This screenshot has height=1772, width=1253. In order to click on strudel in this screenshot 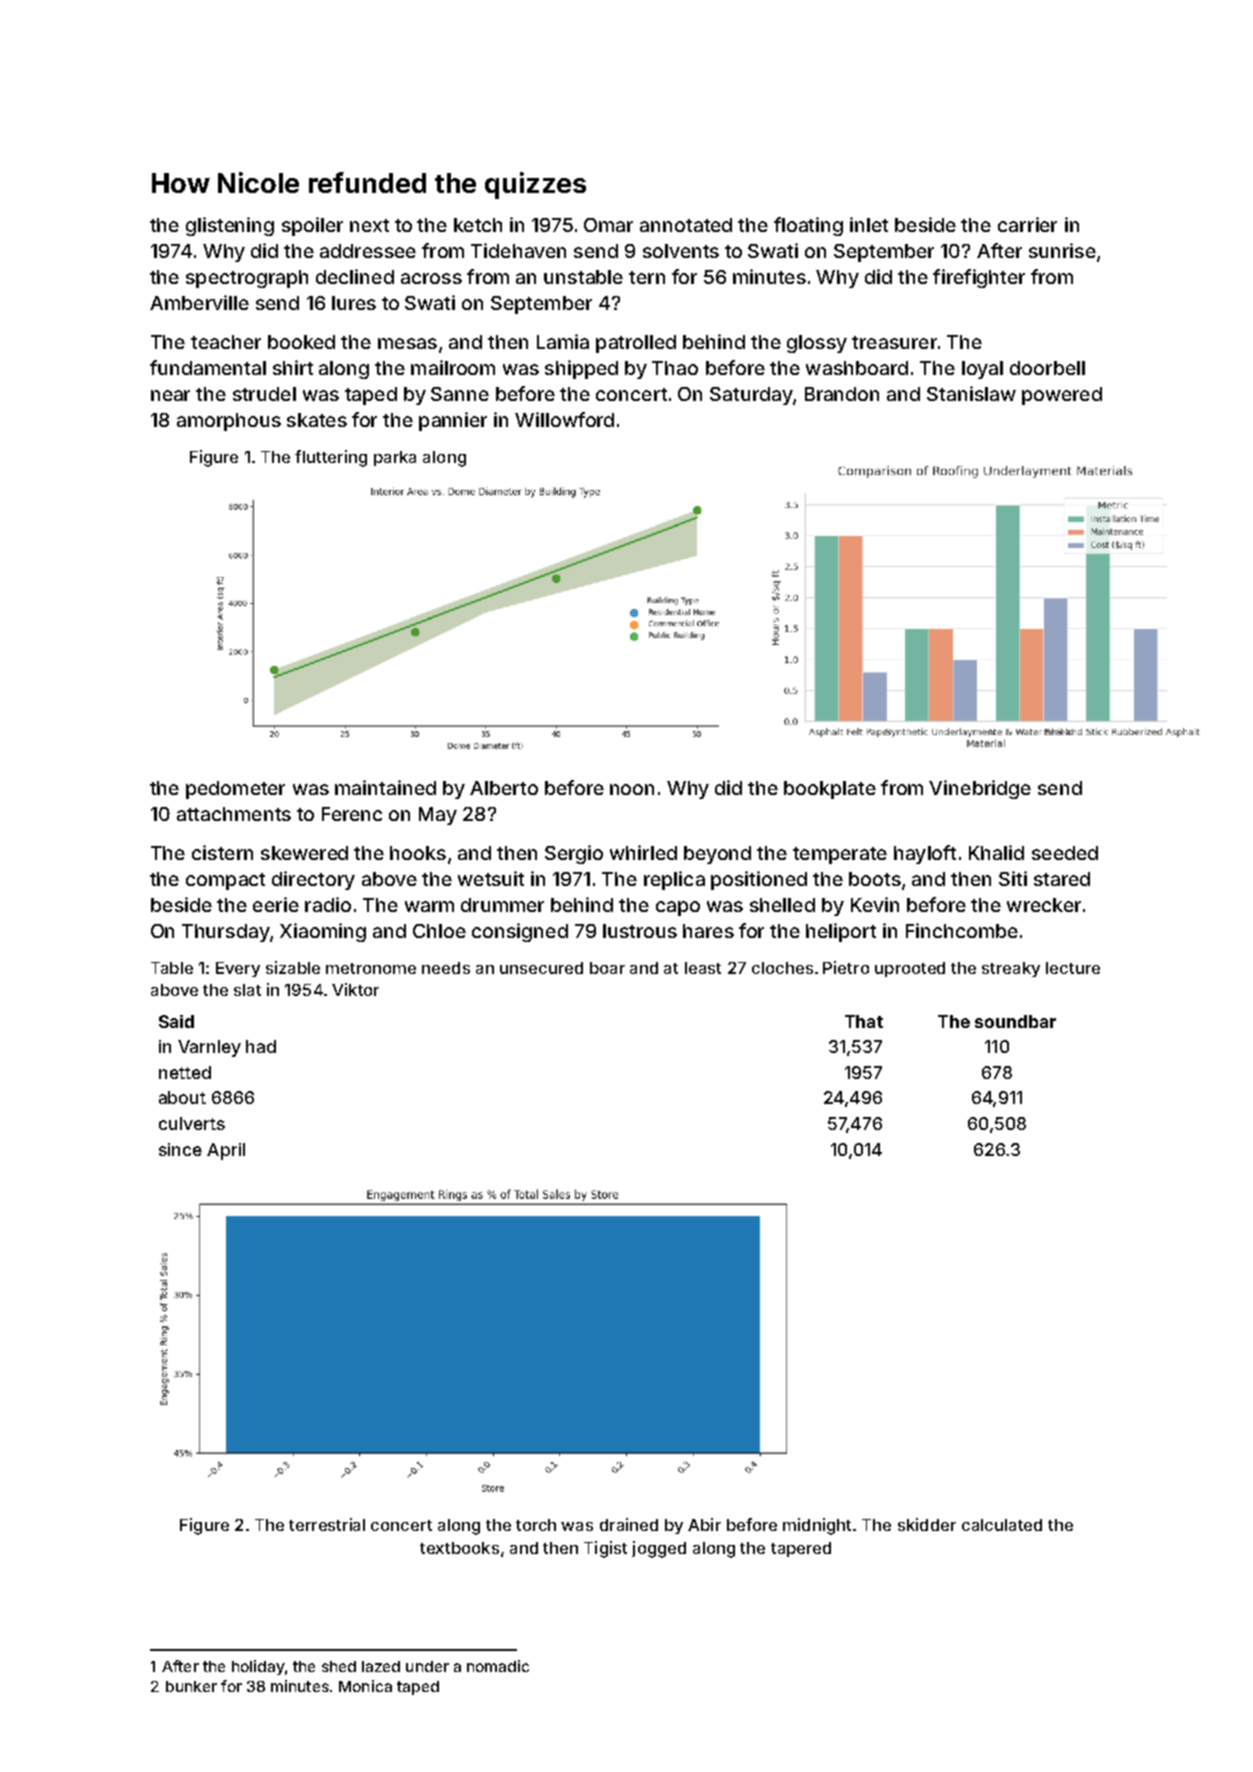, I will do `click(264, 394)`.
